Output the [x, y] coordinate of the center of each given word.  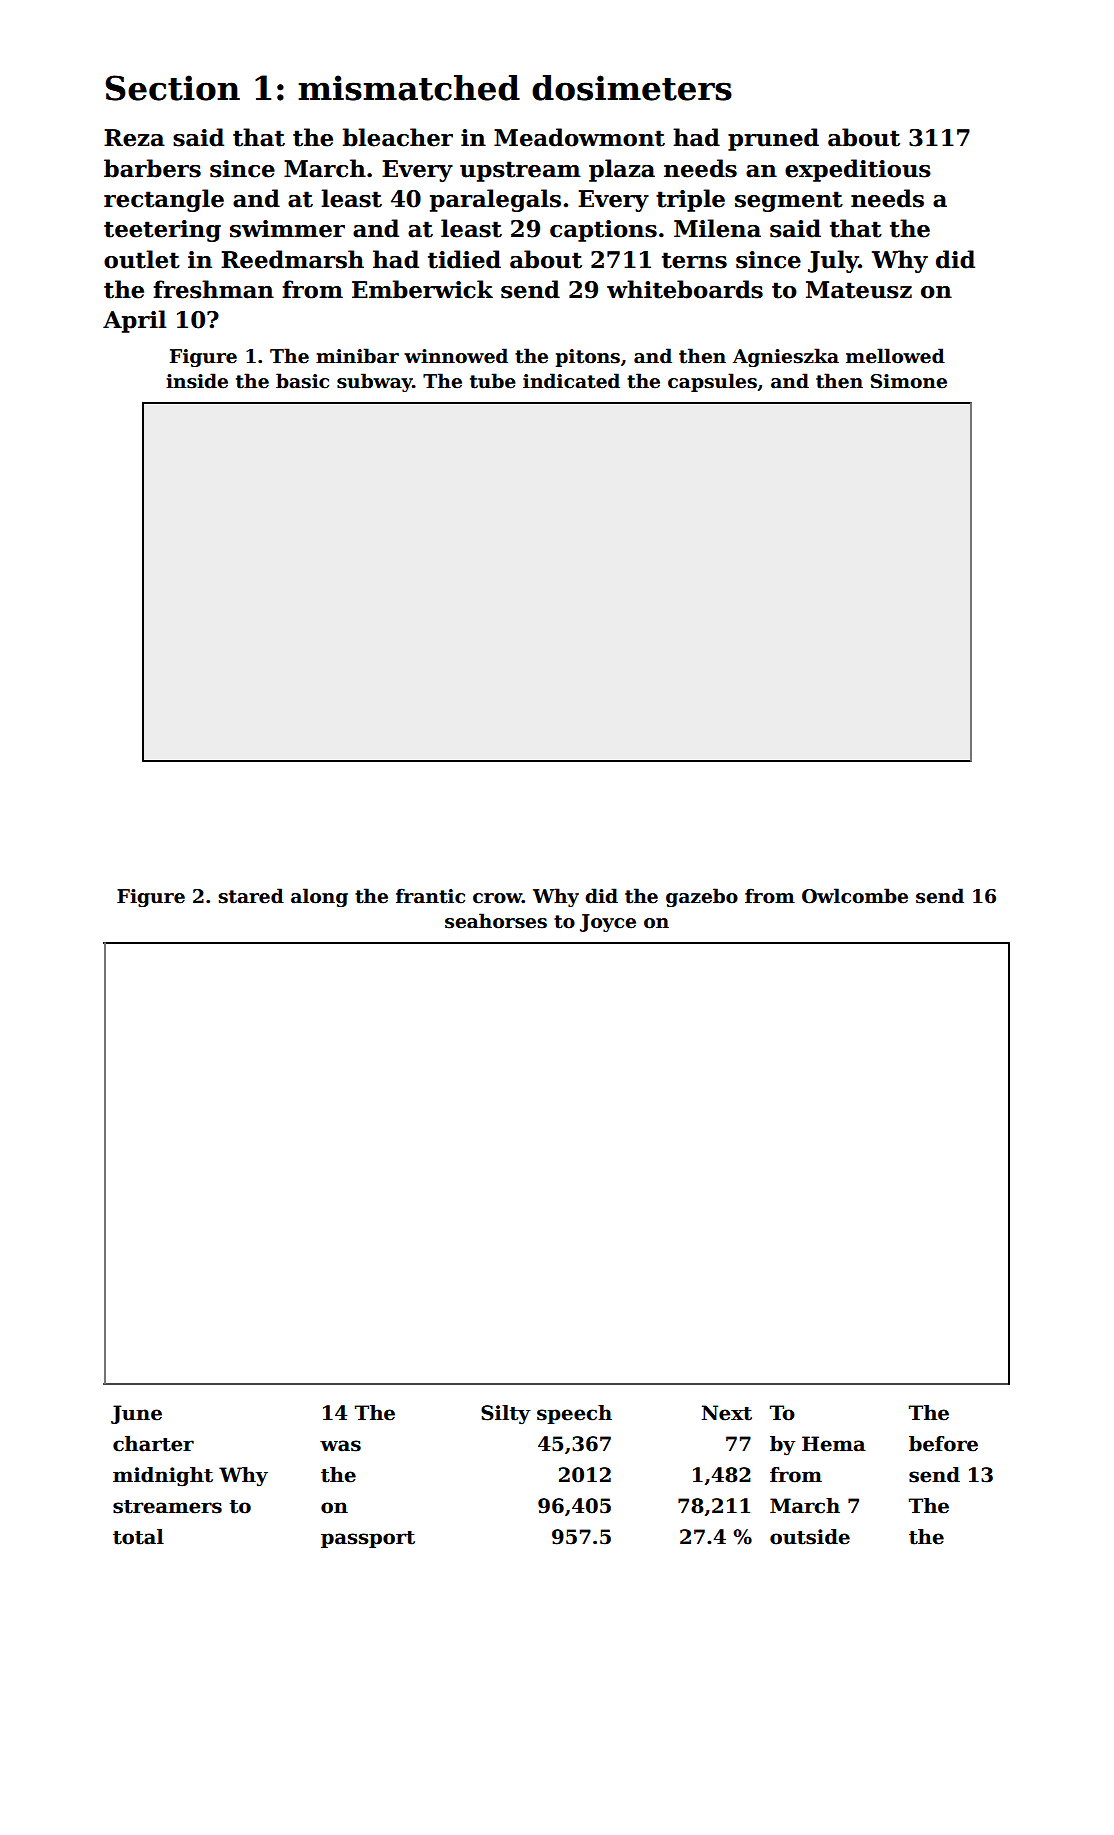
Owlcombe [855, 896]
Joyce [608, 923]
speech [574, 1414]
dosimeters [632, 88]
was [340, 1446]
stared [251, 896]
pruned [773, 139]
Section [172, 88]
